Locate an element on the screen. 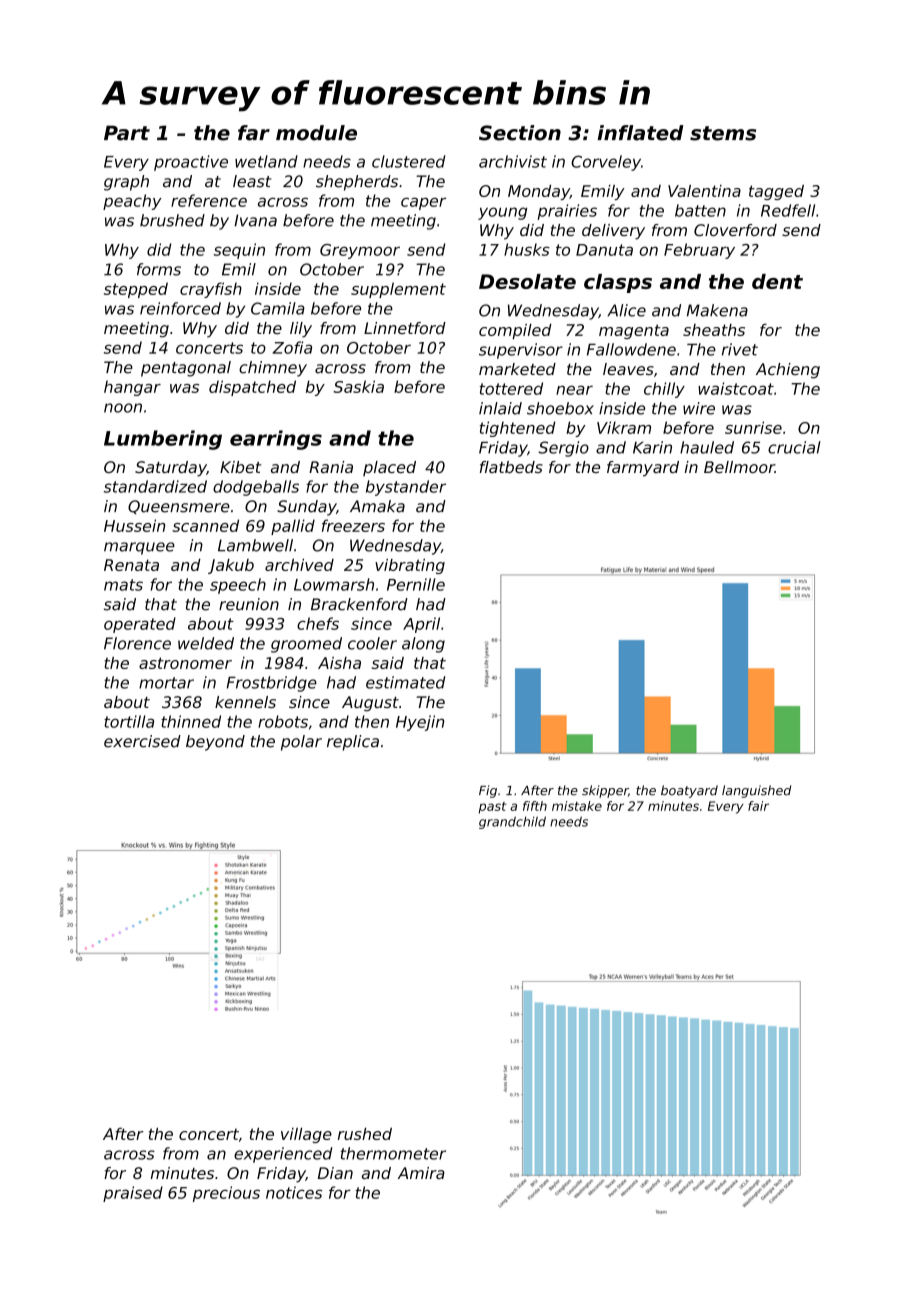  Camila is located at coordinates (278, 308).
